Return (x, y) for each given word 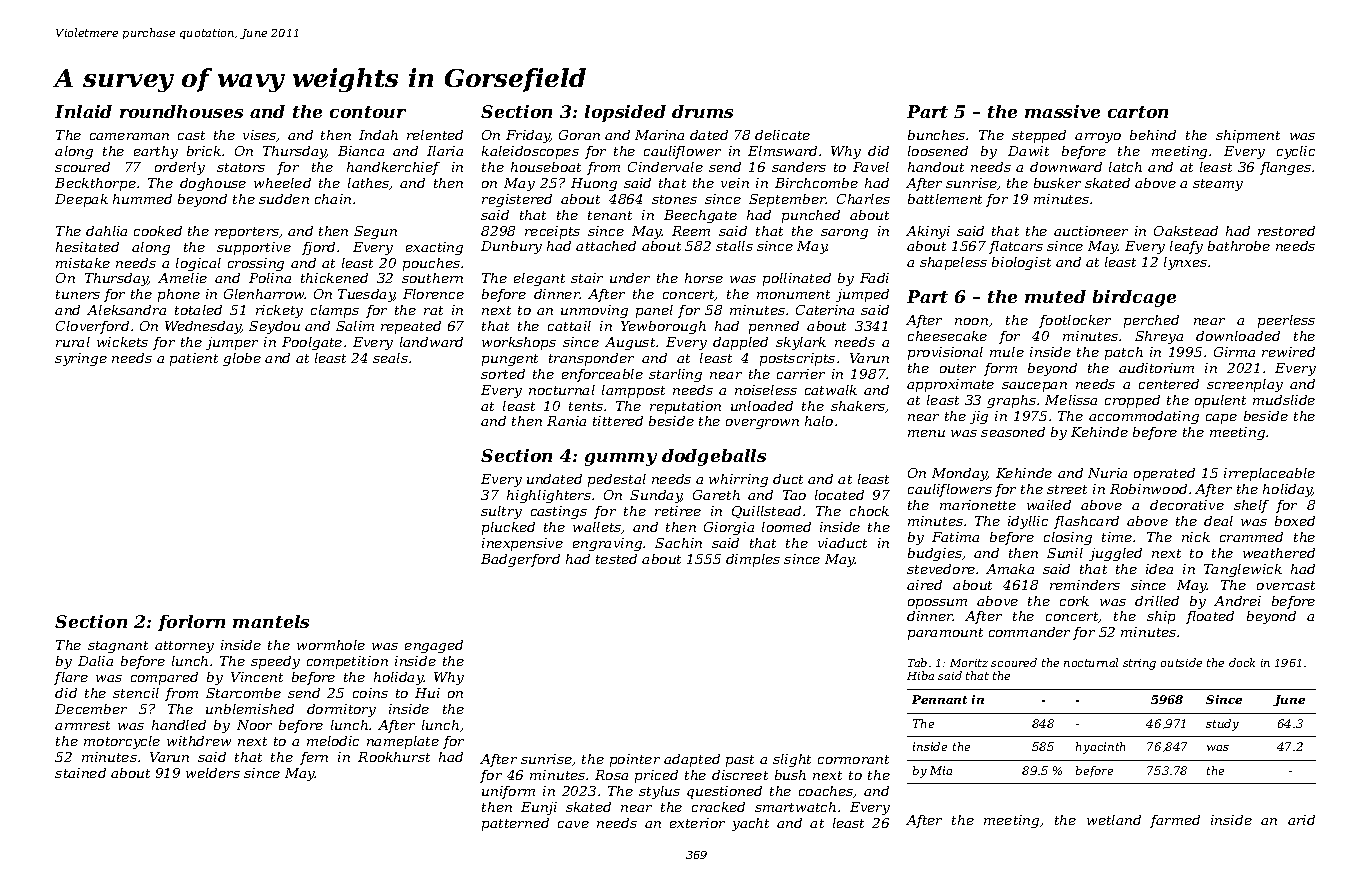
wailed (1049, 505)
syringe (81, 359)
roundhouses (181, 111)
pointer (635, 760)
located (839, 495)
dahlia (106, 231)
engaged (434, 646)
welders (213, 773)
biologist (1021, 263)
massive (1062, 111)
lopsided (625, 113)
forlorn (191, 623)
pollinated (797, 279)
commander (1029, 632)
